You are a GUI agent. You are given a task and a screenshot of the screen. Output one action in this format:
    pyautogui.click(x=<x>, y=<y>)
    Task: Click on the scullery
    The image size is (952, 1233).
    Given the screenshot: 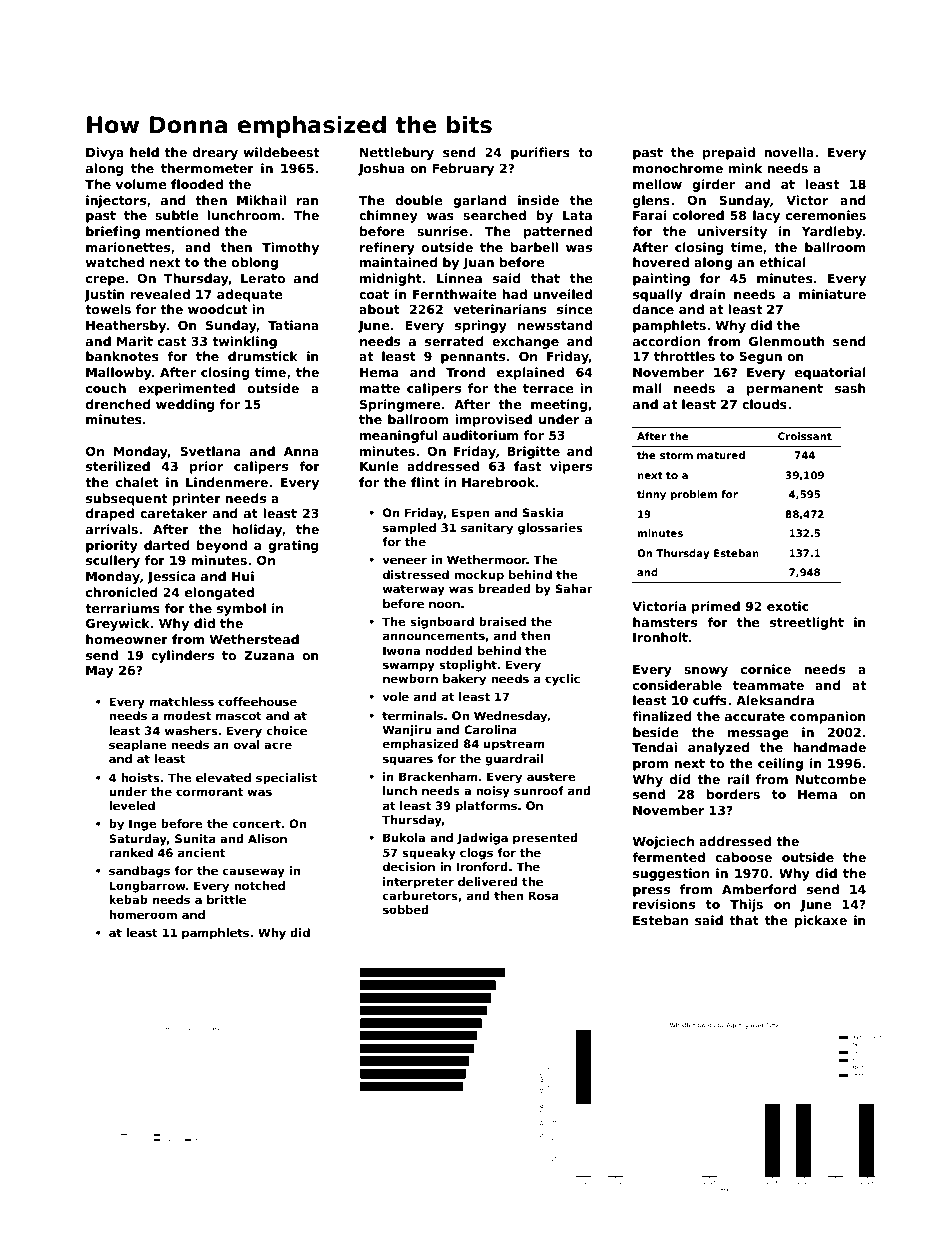 What is the action you would take?
    pyautogui.click(x=113, y=561)
